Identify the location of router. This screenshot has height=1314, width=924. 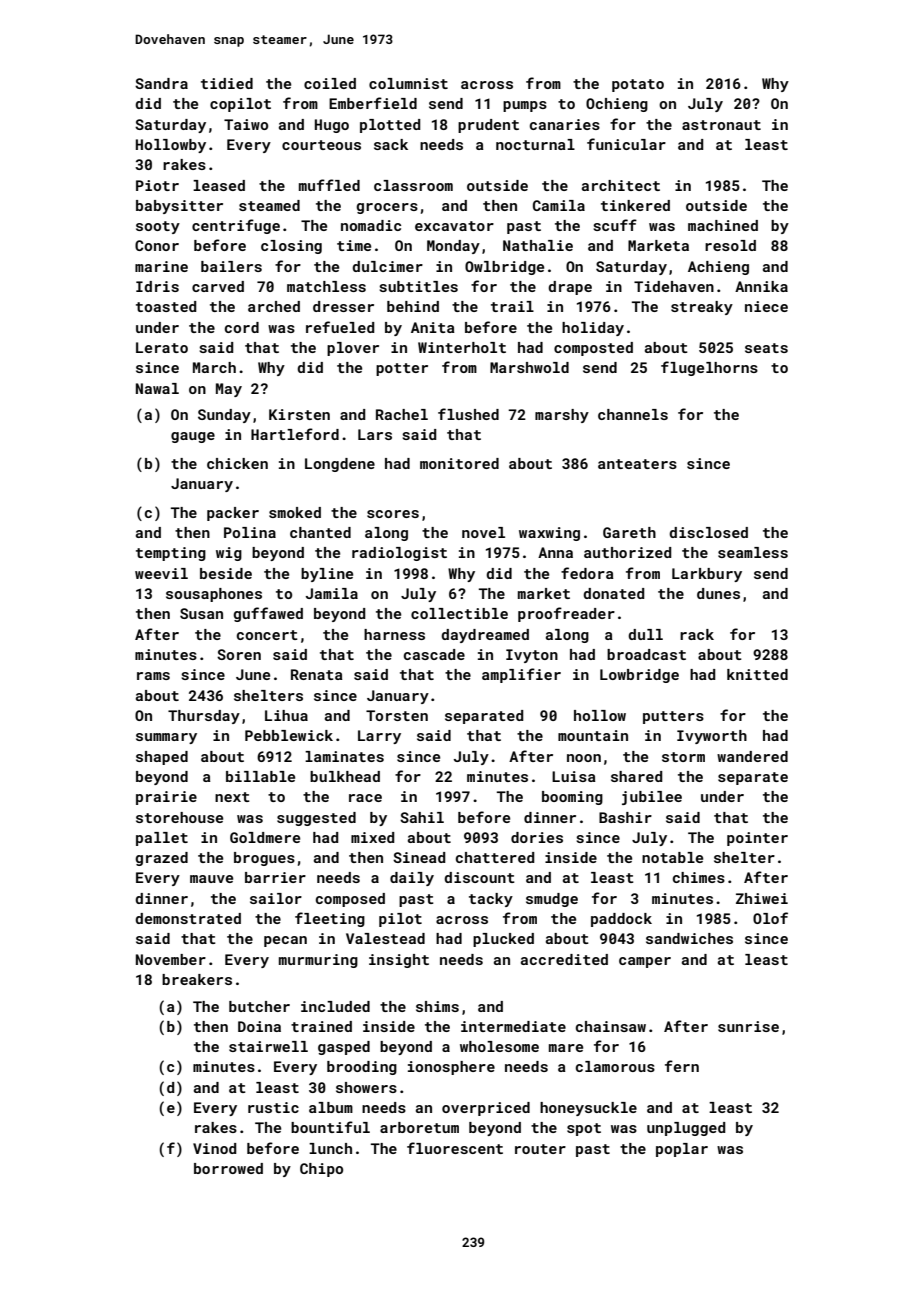
(540, 1149).
